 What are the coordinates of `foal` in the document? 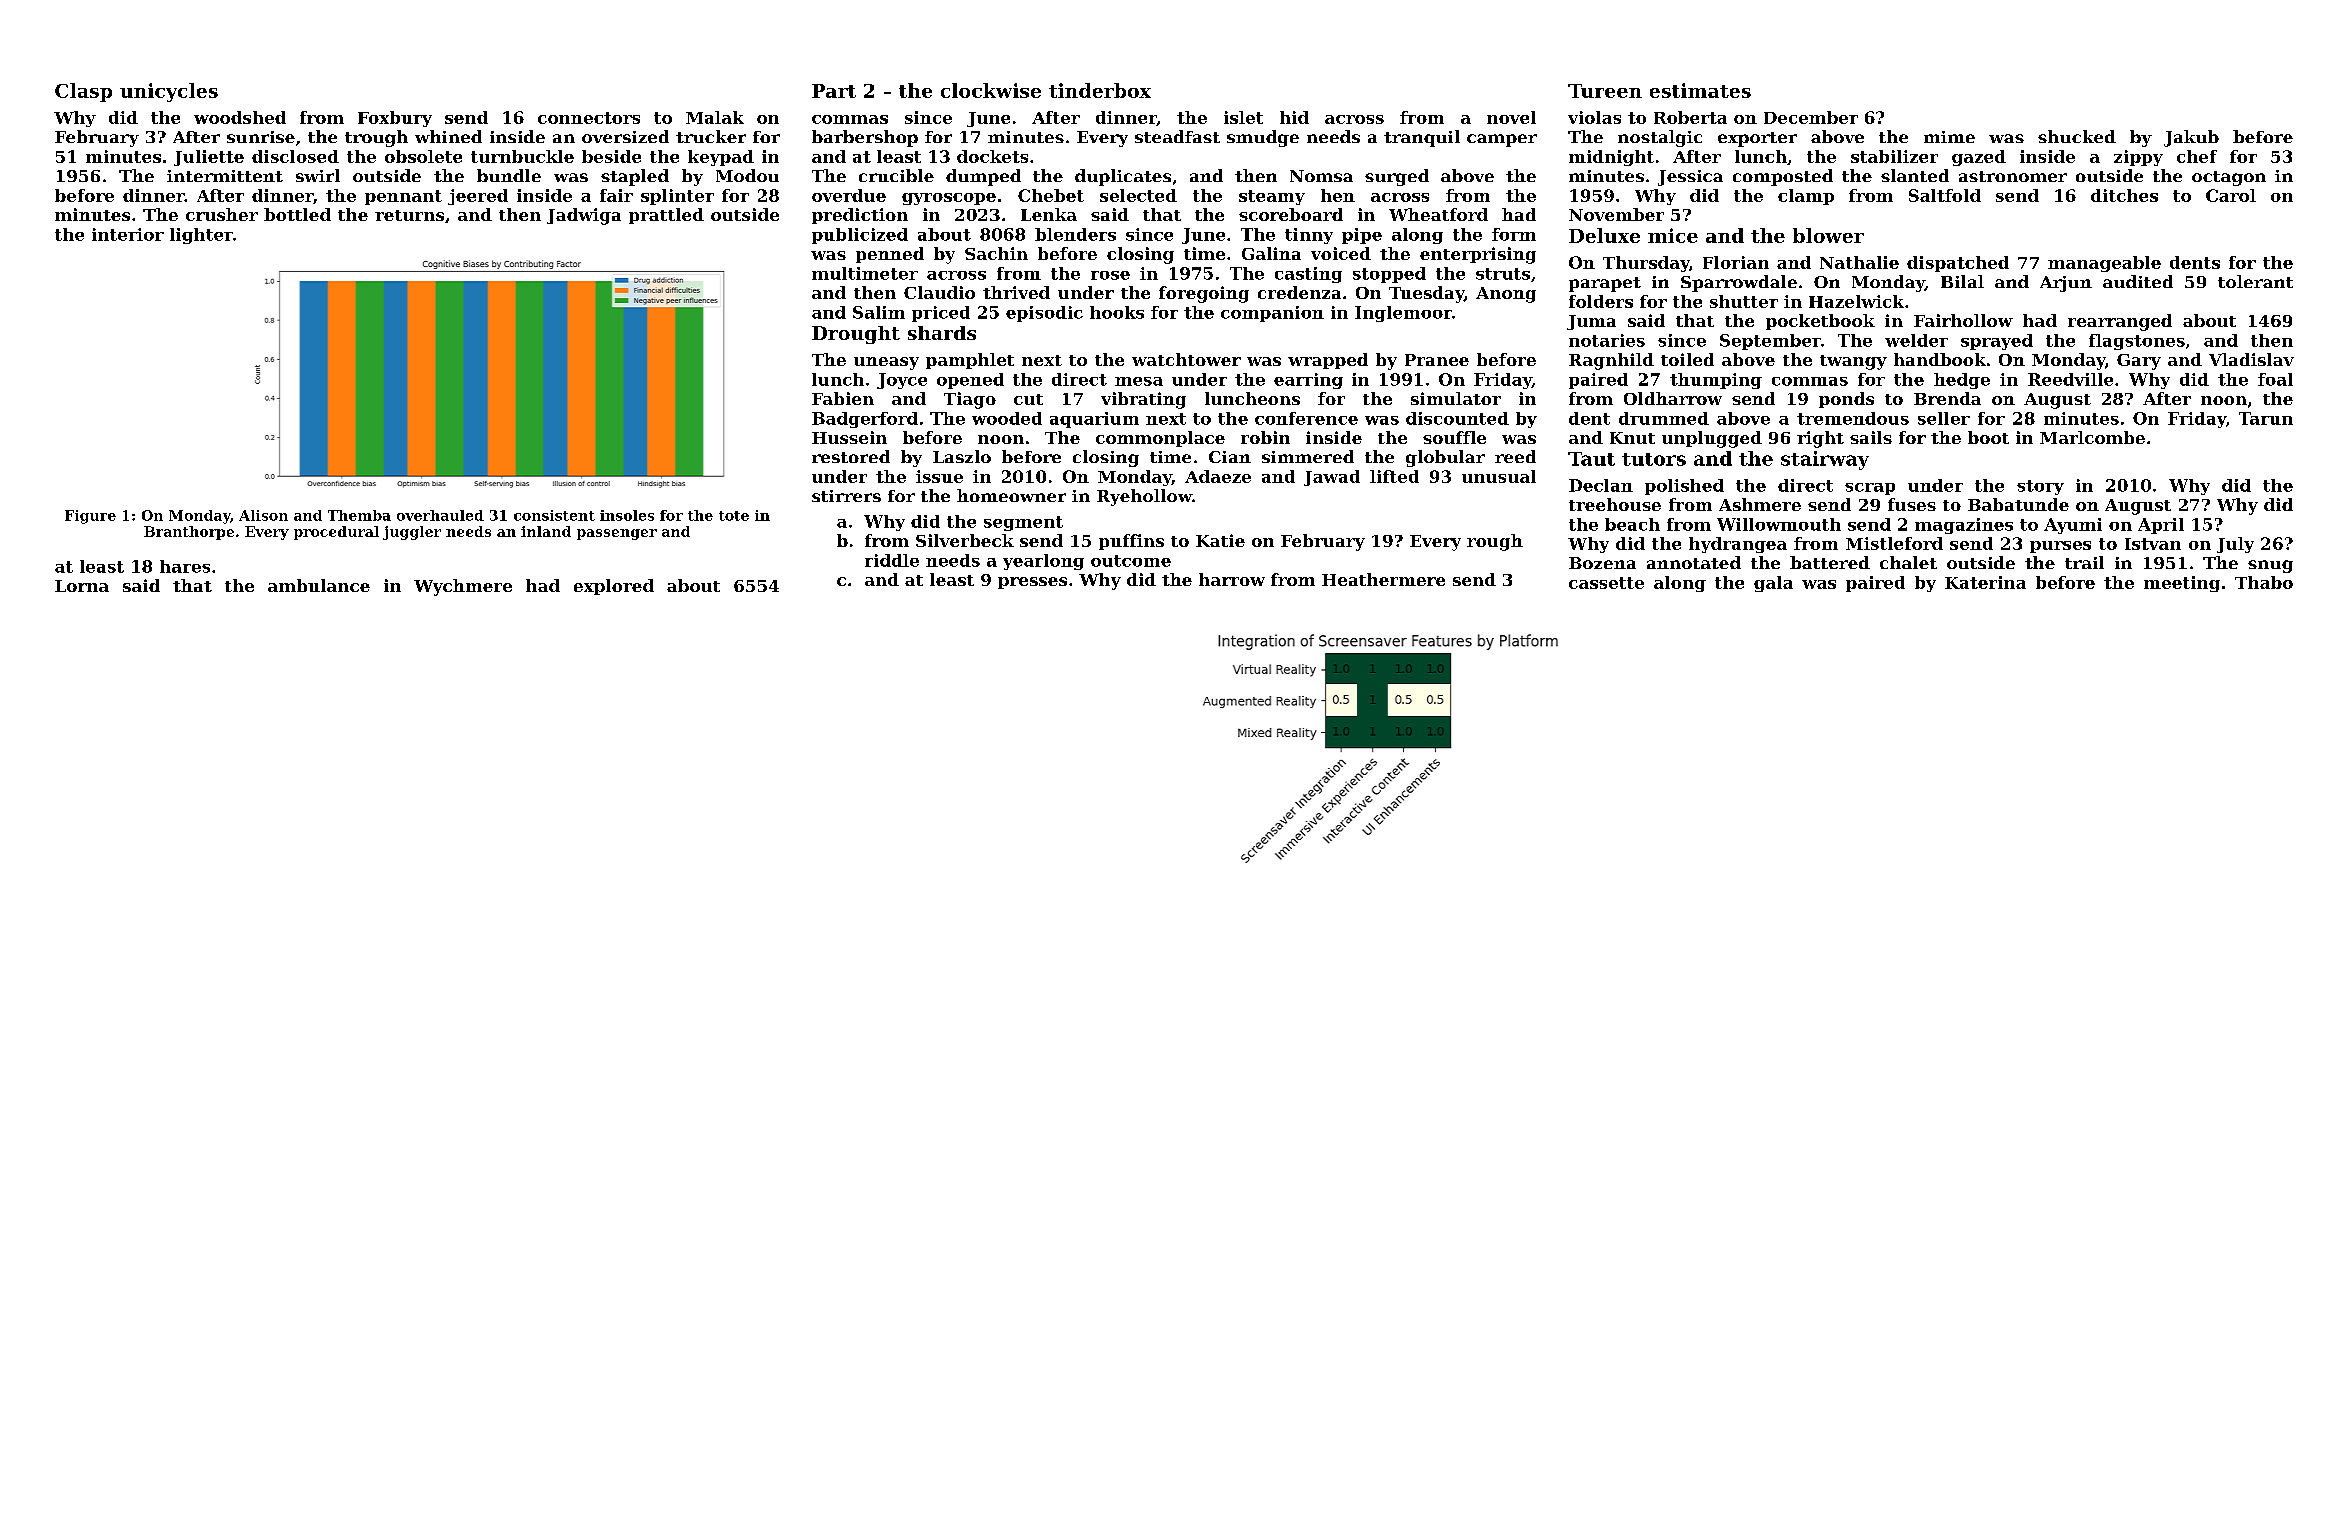 It's located at (2275, 379).
